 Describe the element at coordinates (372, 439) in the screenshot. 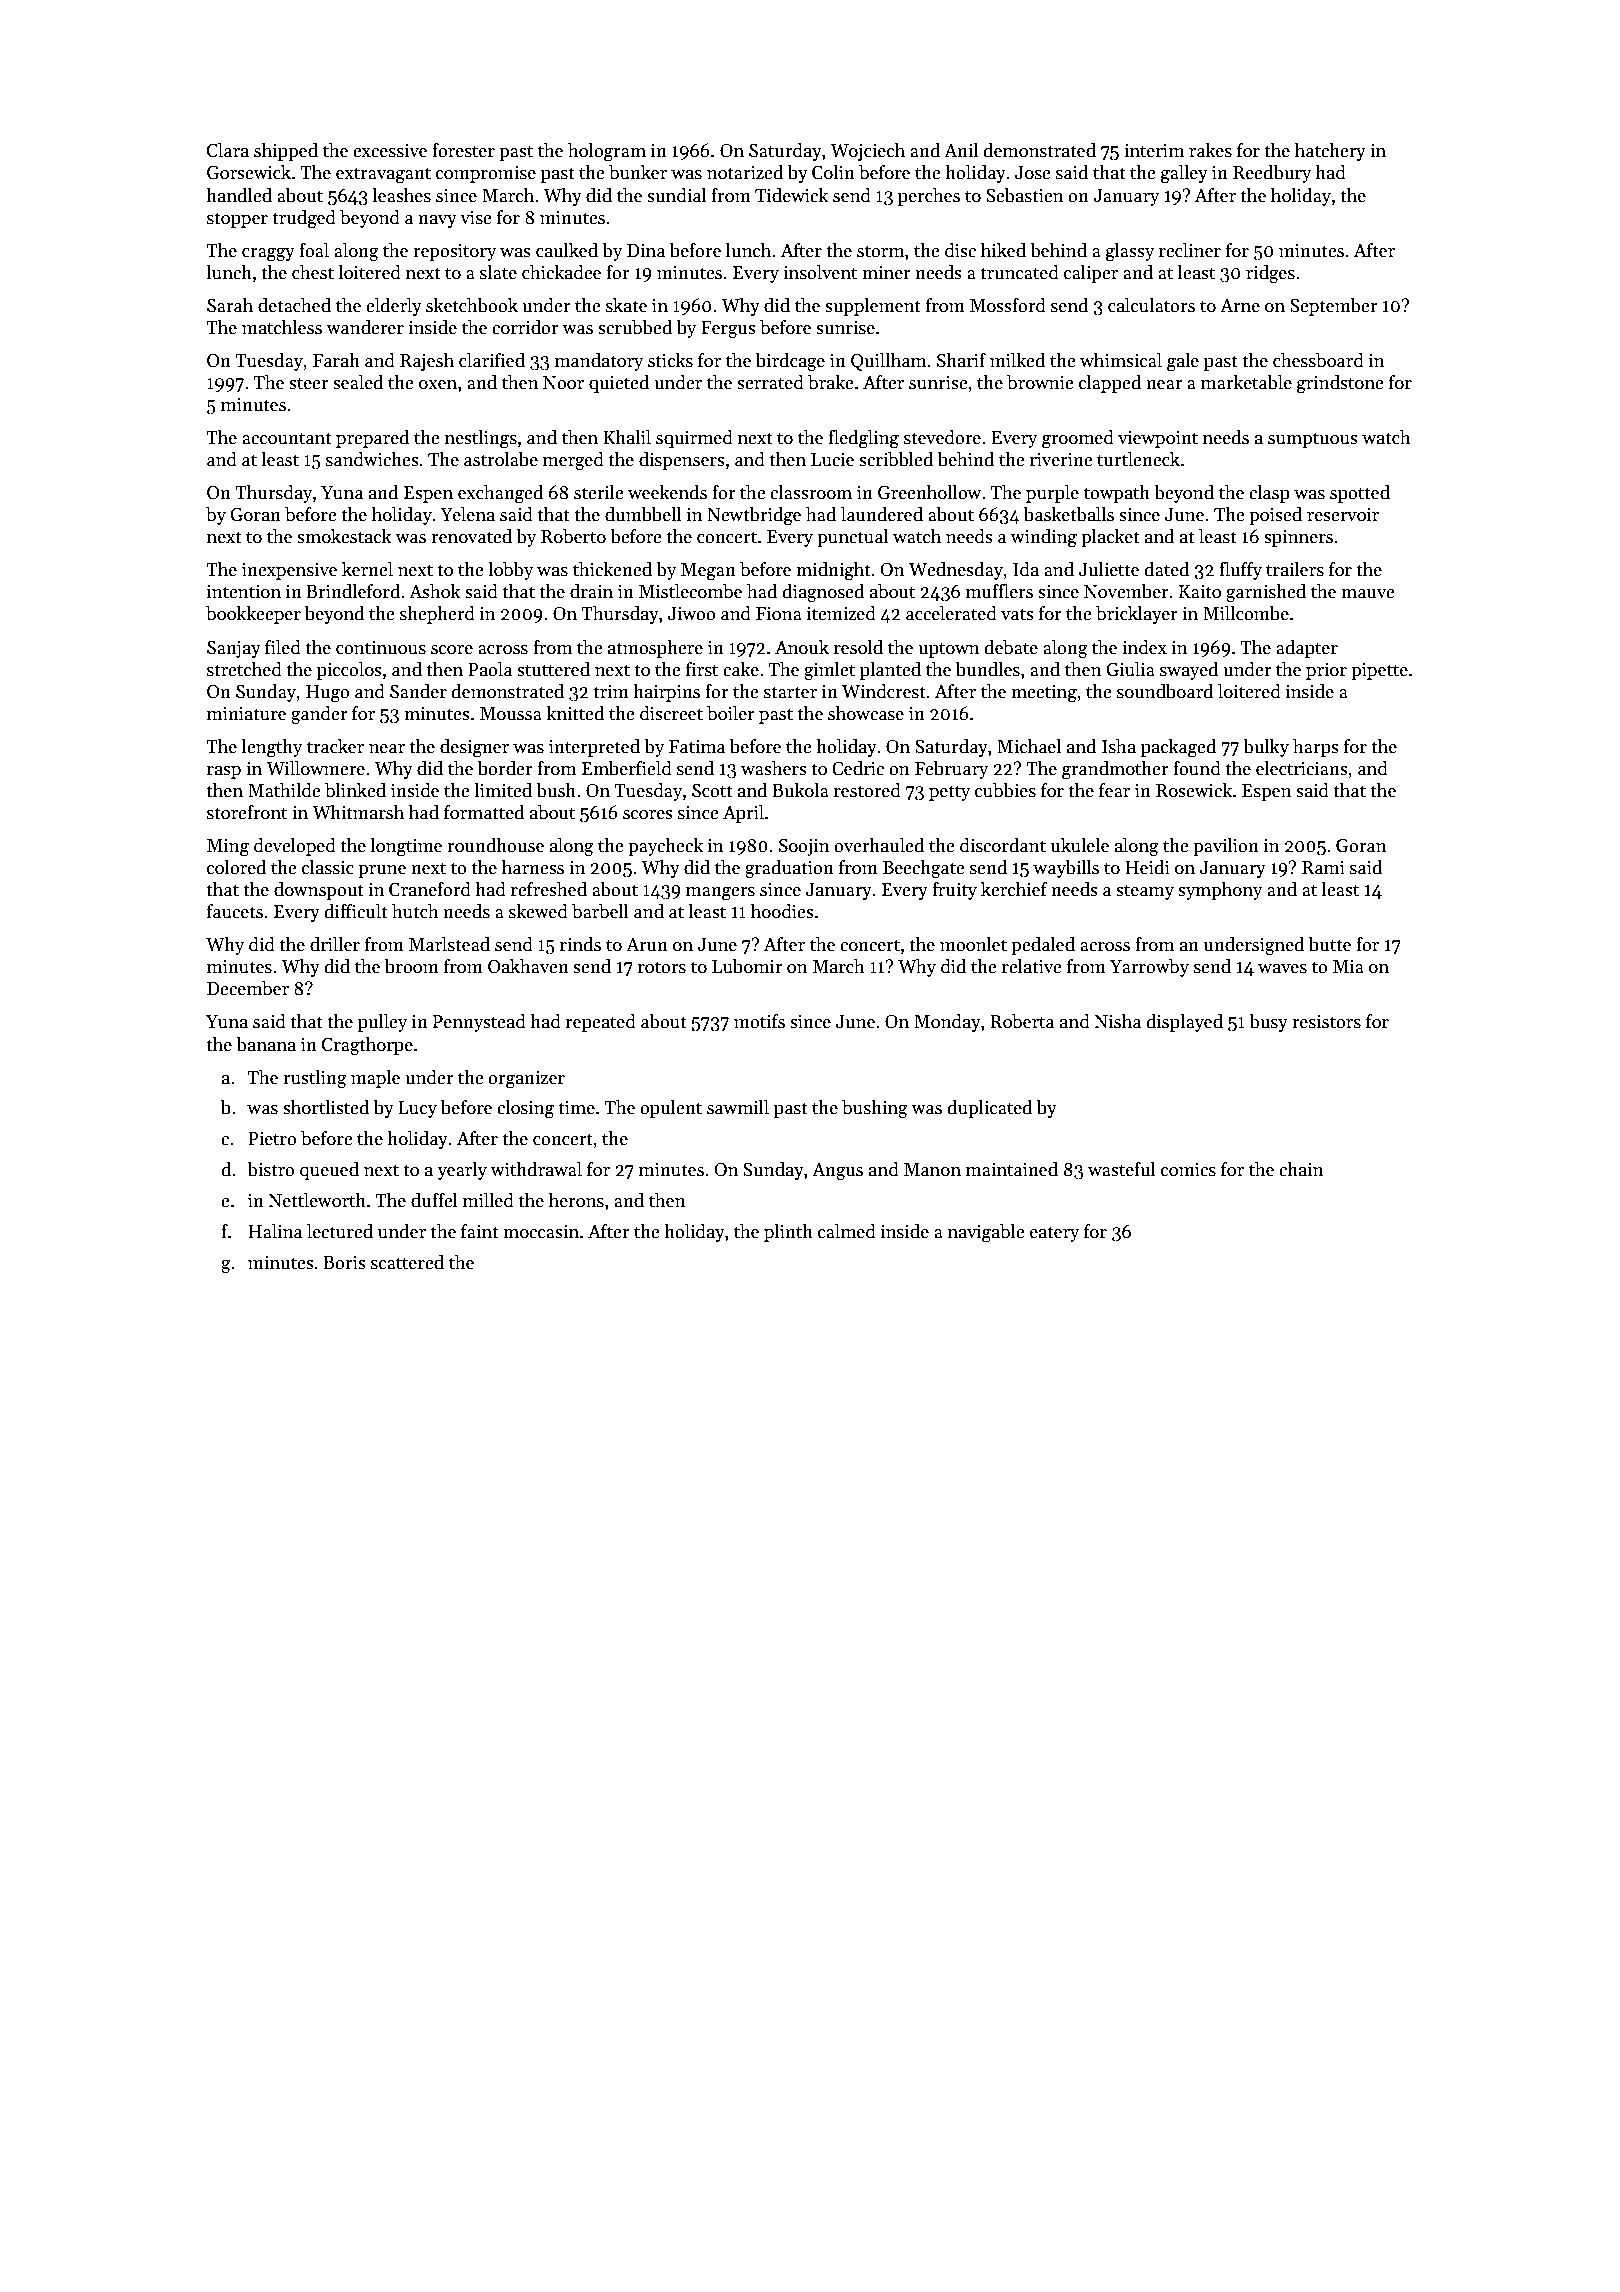

I see `prepared` at that location.
